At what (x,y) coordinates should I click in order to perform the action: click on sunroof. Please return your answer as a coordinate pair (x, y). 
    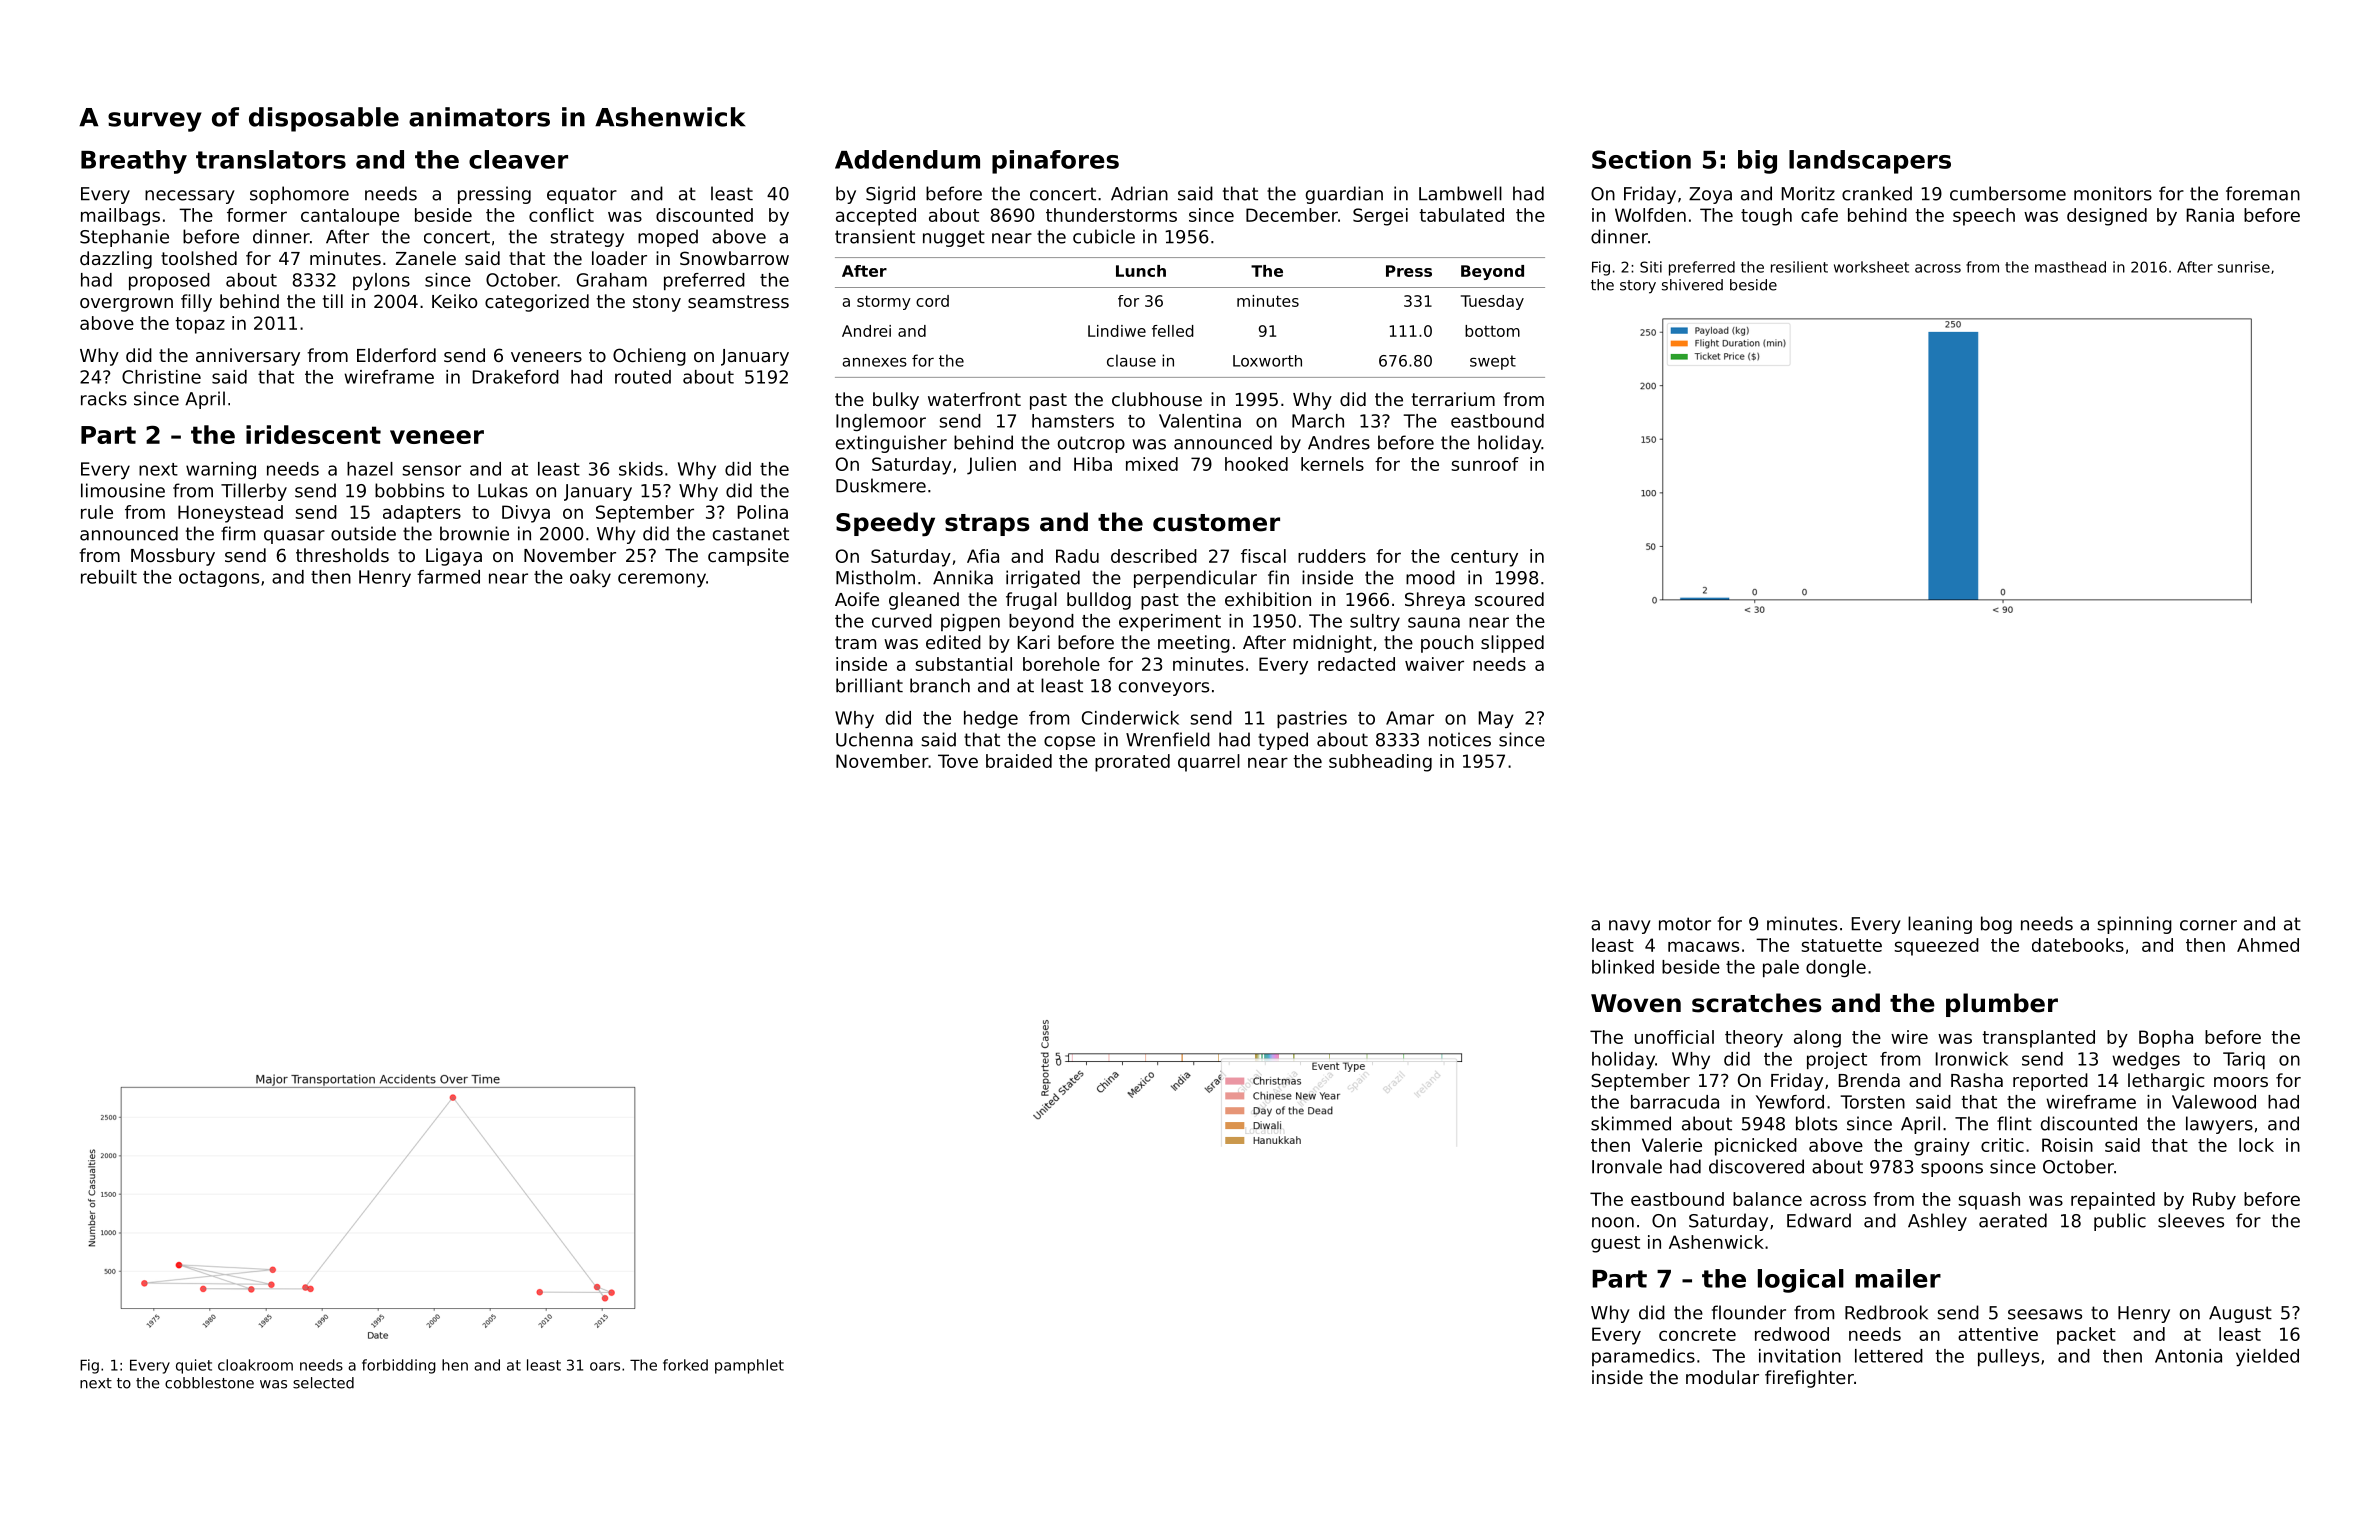
    Looking at the image, I should click on (1485, 464).
